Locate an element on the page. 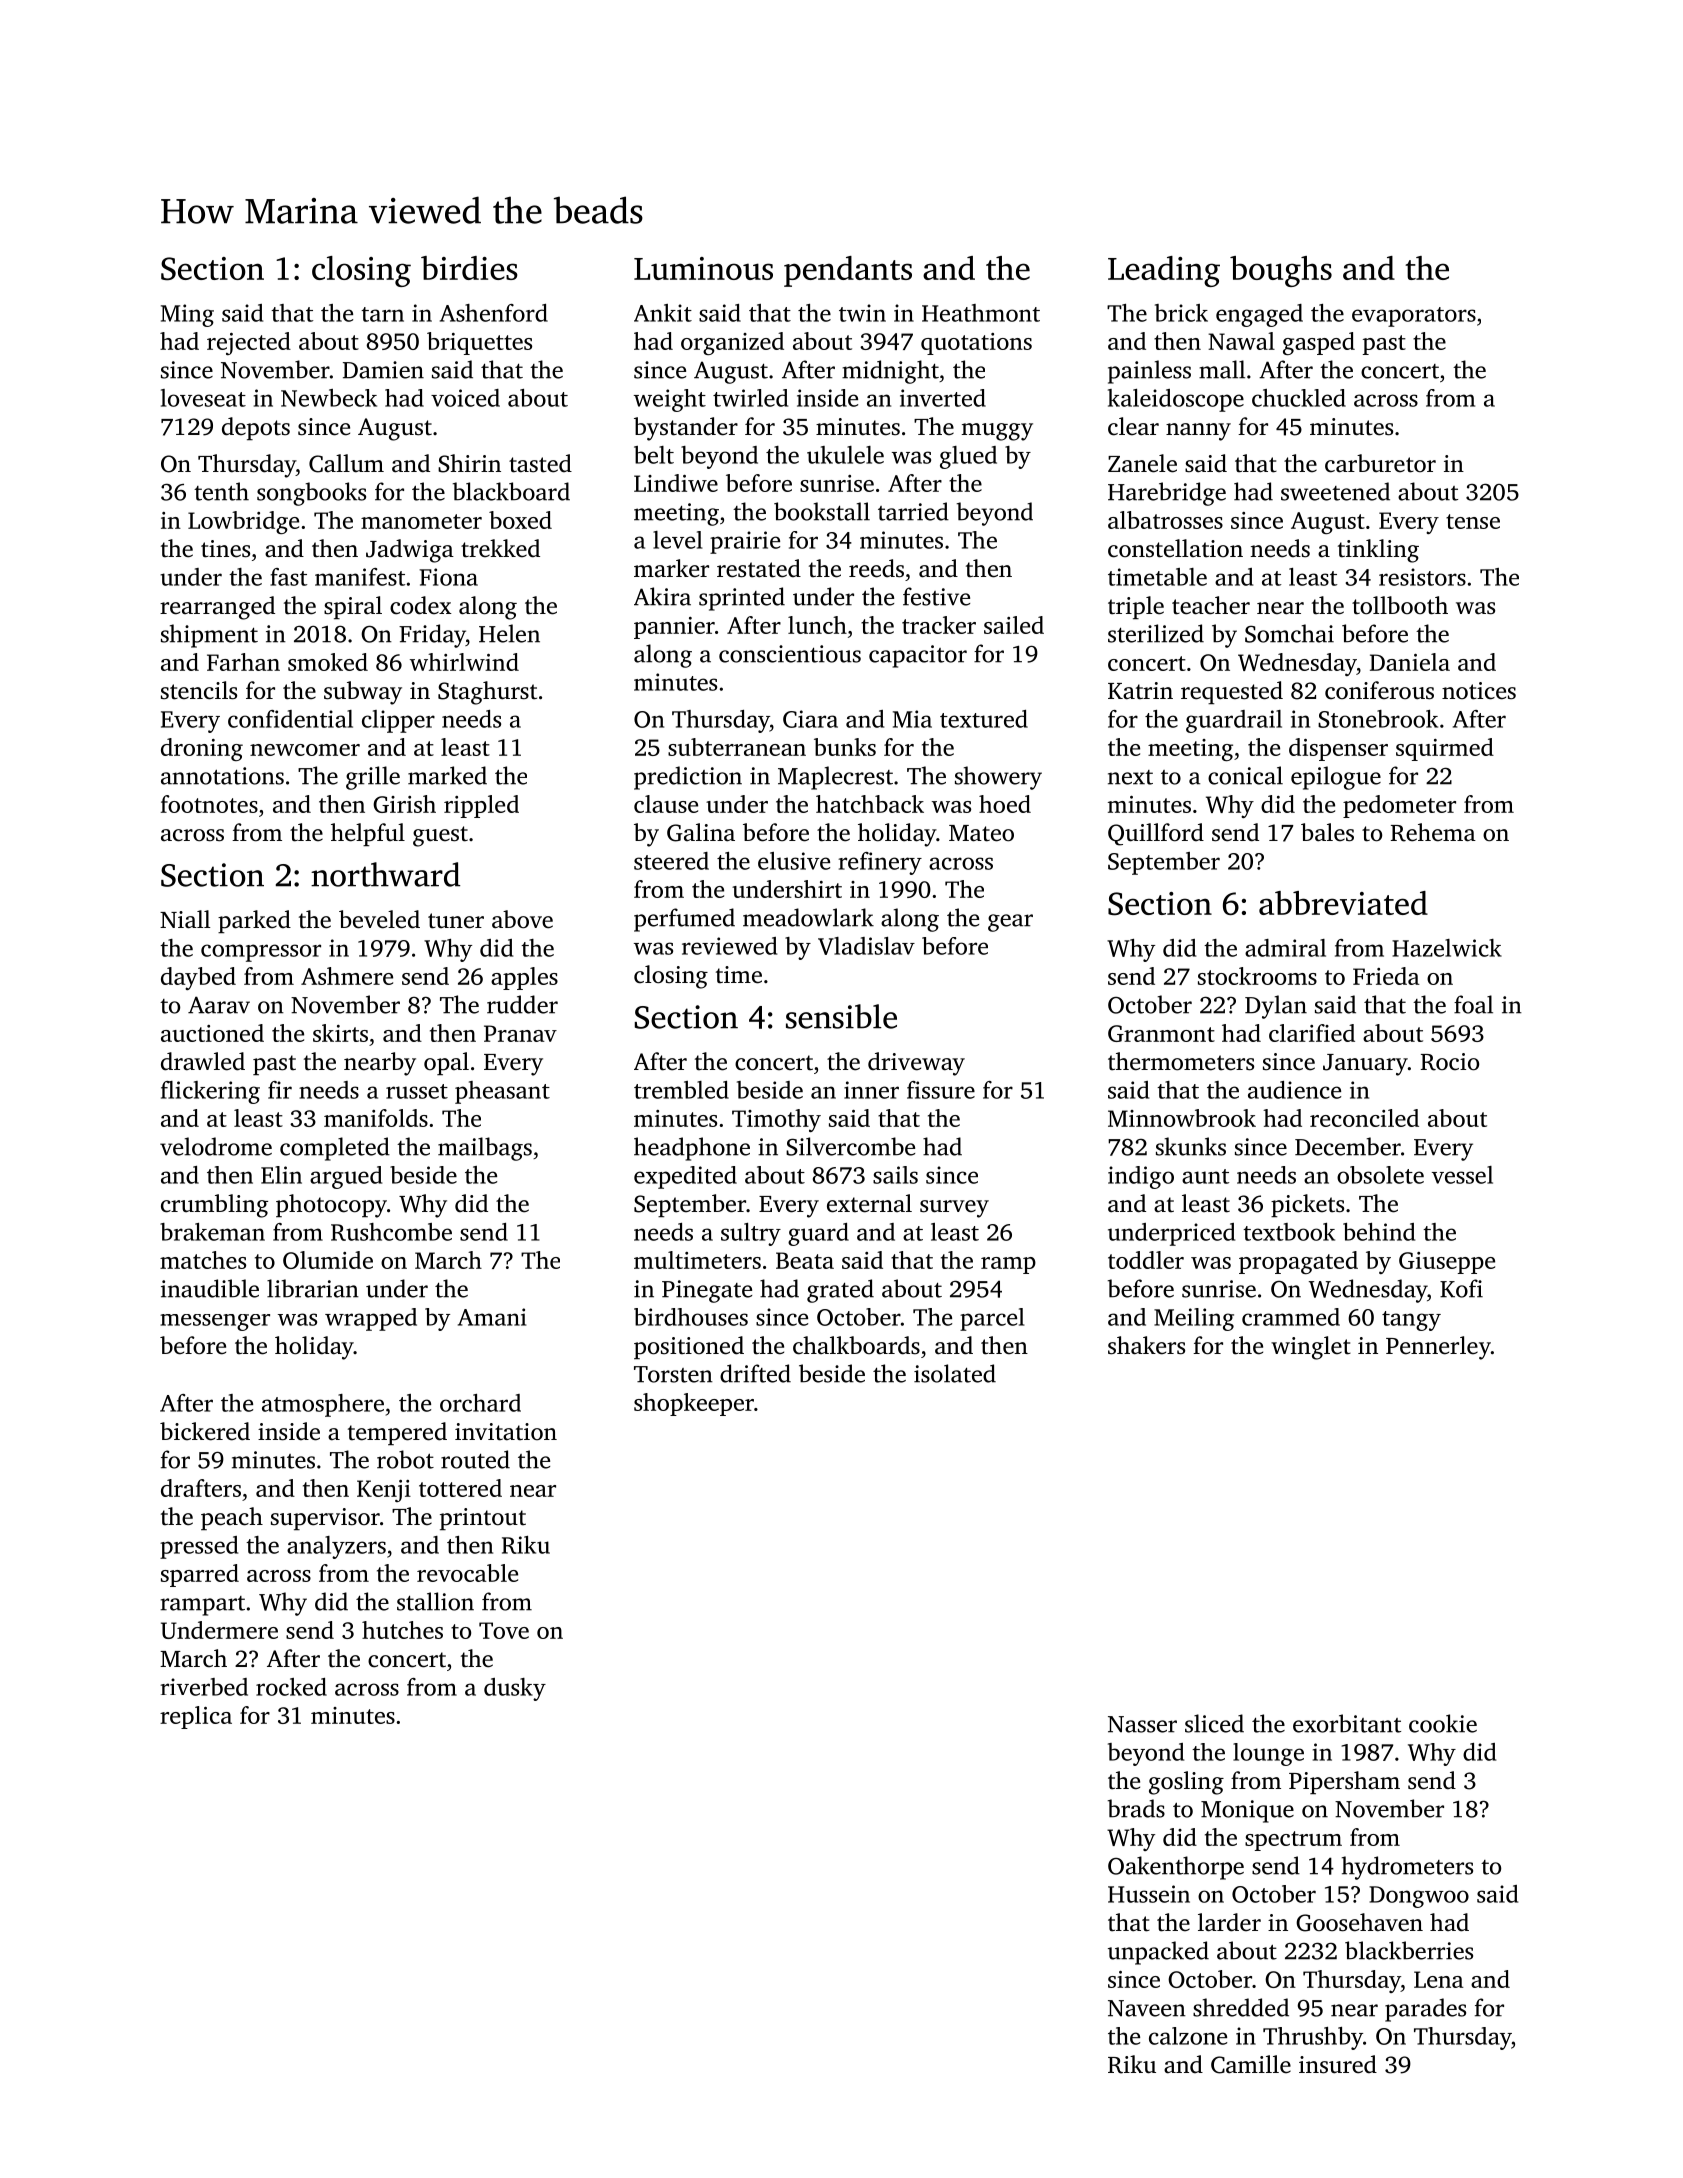  sultry is located at coordinates (751, 1234).
